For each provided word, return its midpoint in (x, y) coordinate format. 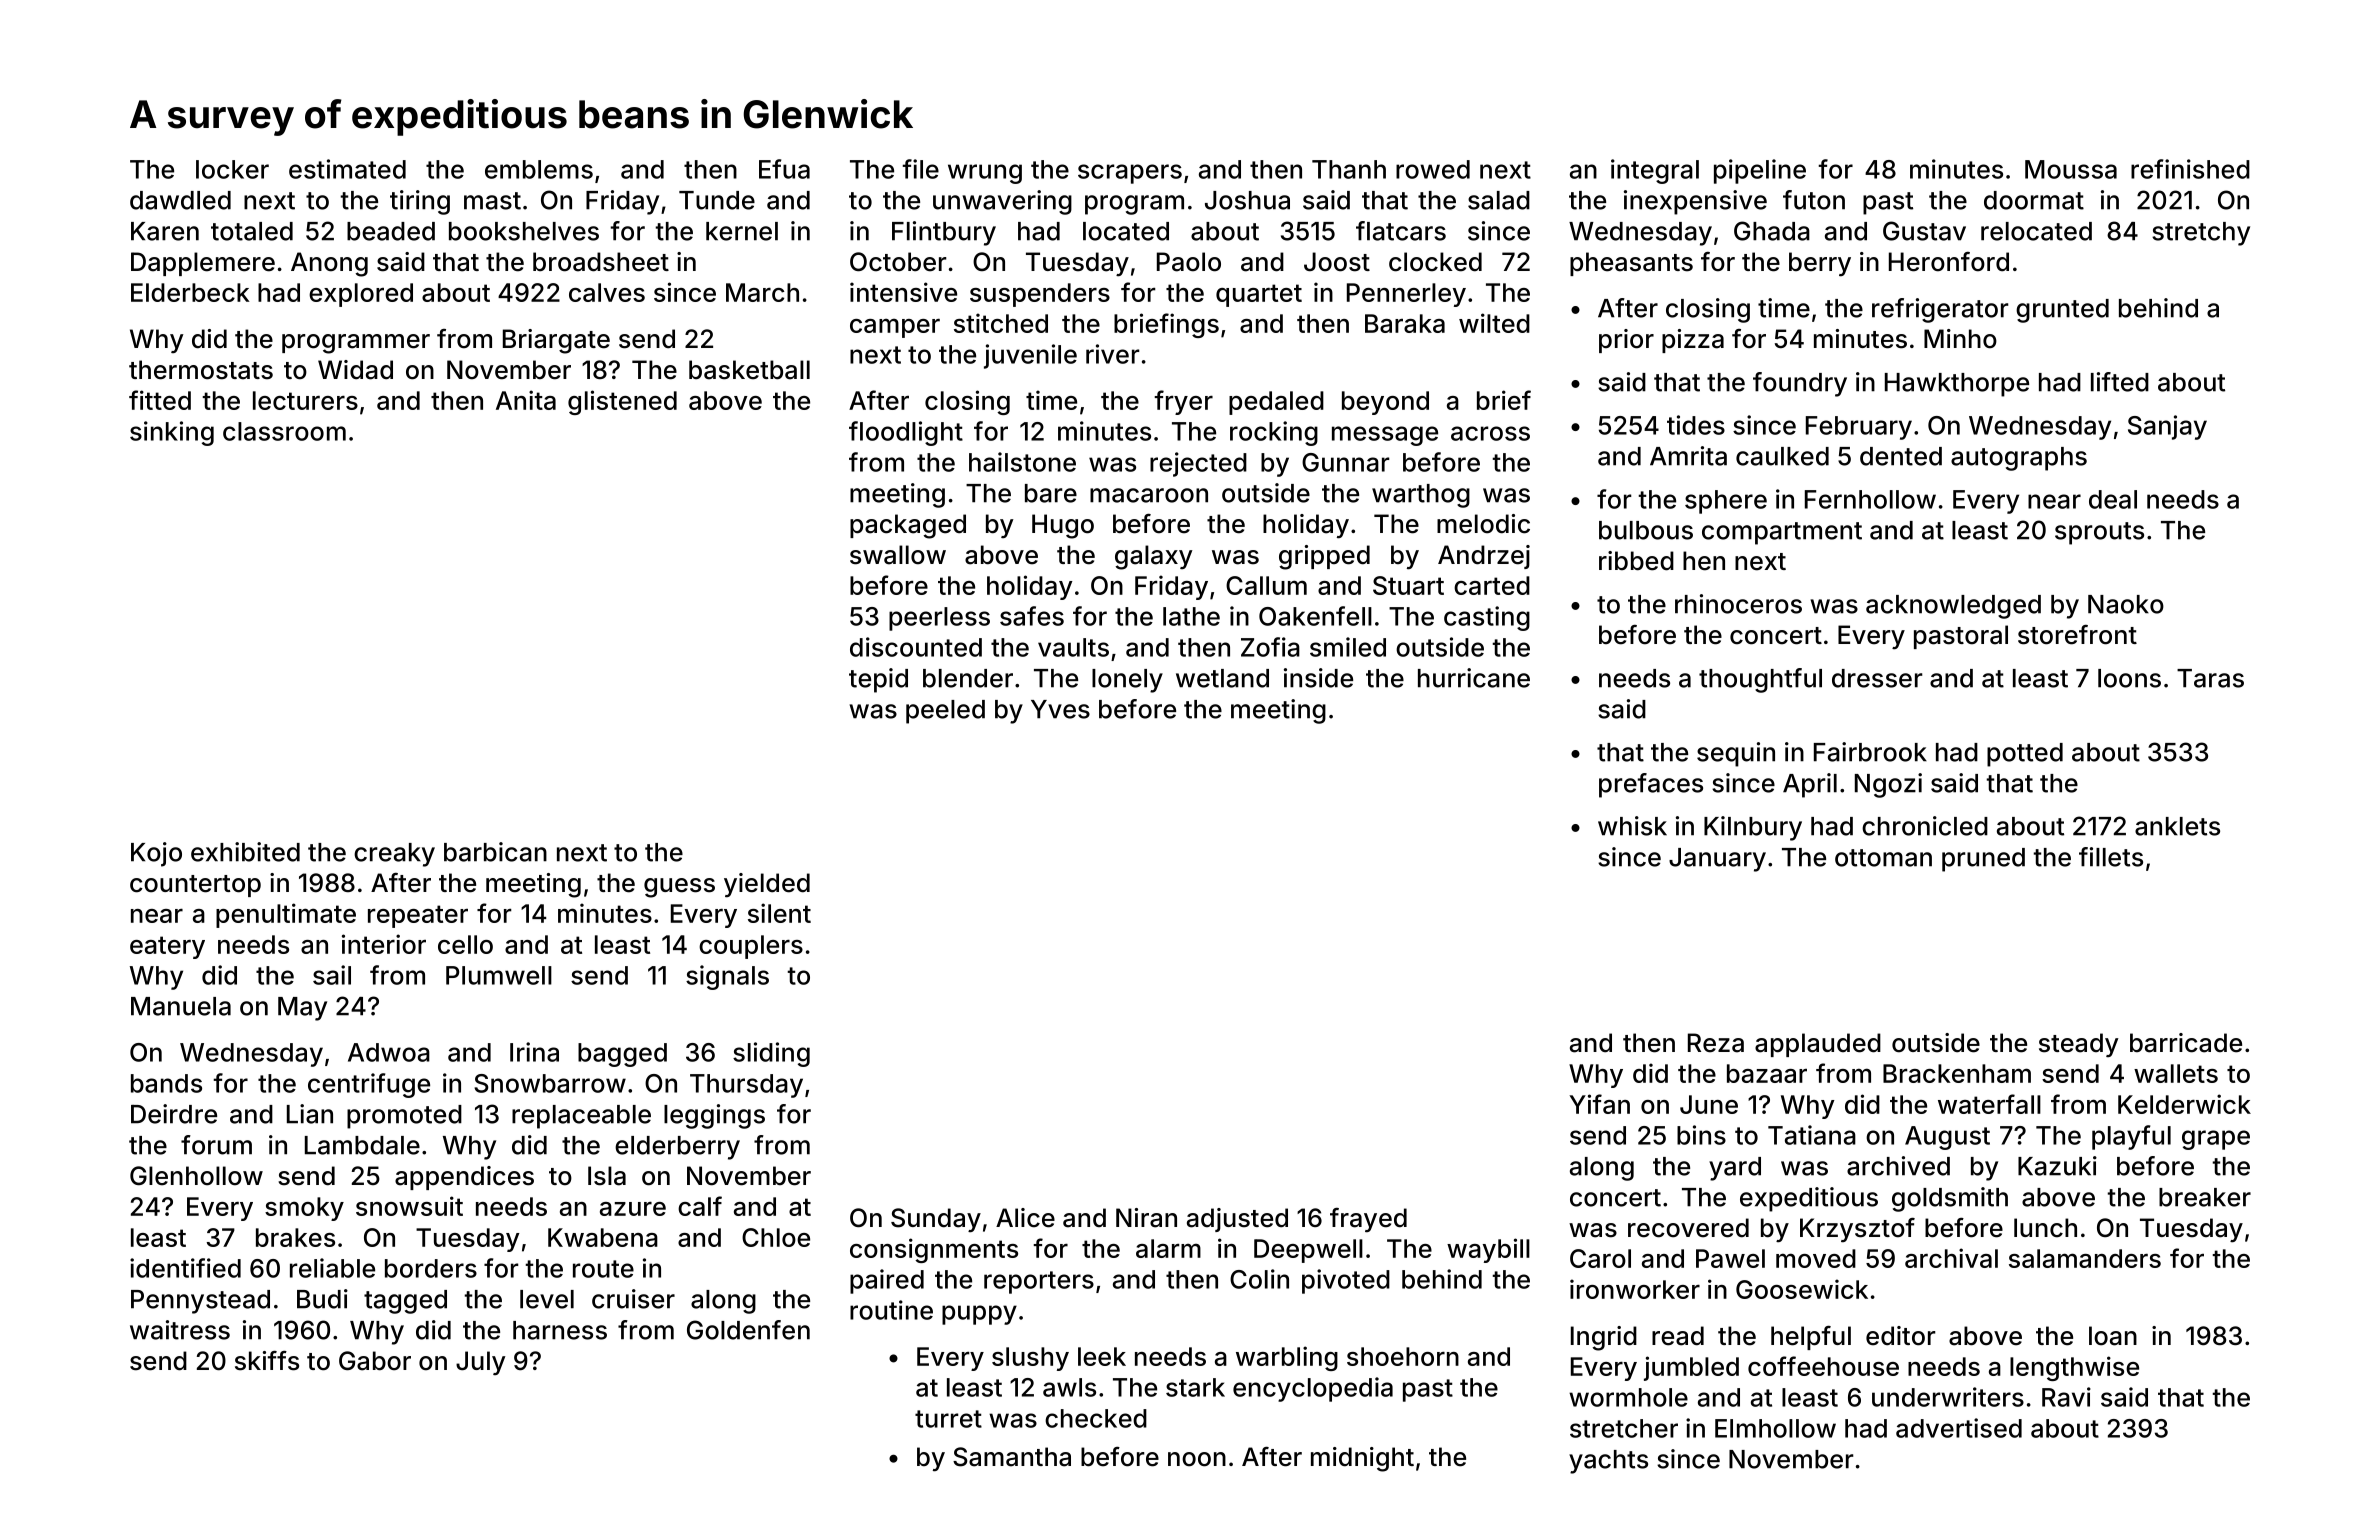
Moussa (2071, 169)
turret (948, 1419)
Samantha (1012, 1457)
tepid (878, 680)
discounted (916, 647)
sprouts (2099, 533)
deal (2113, 499)
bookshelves (524, 231)
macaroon (1149, 495)
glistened (622, 402)
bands (166, 1083)
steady (2079, 1045)
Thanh (1349, 169)
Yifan (1599, 1104)
